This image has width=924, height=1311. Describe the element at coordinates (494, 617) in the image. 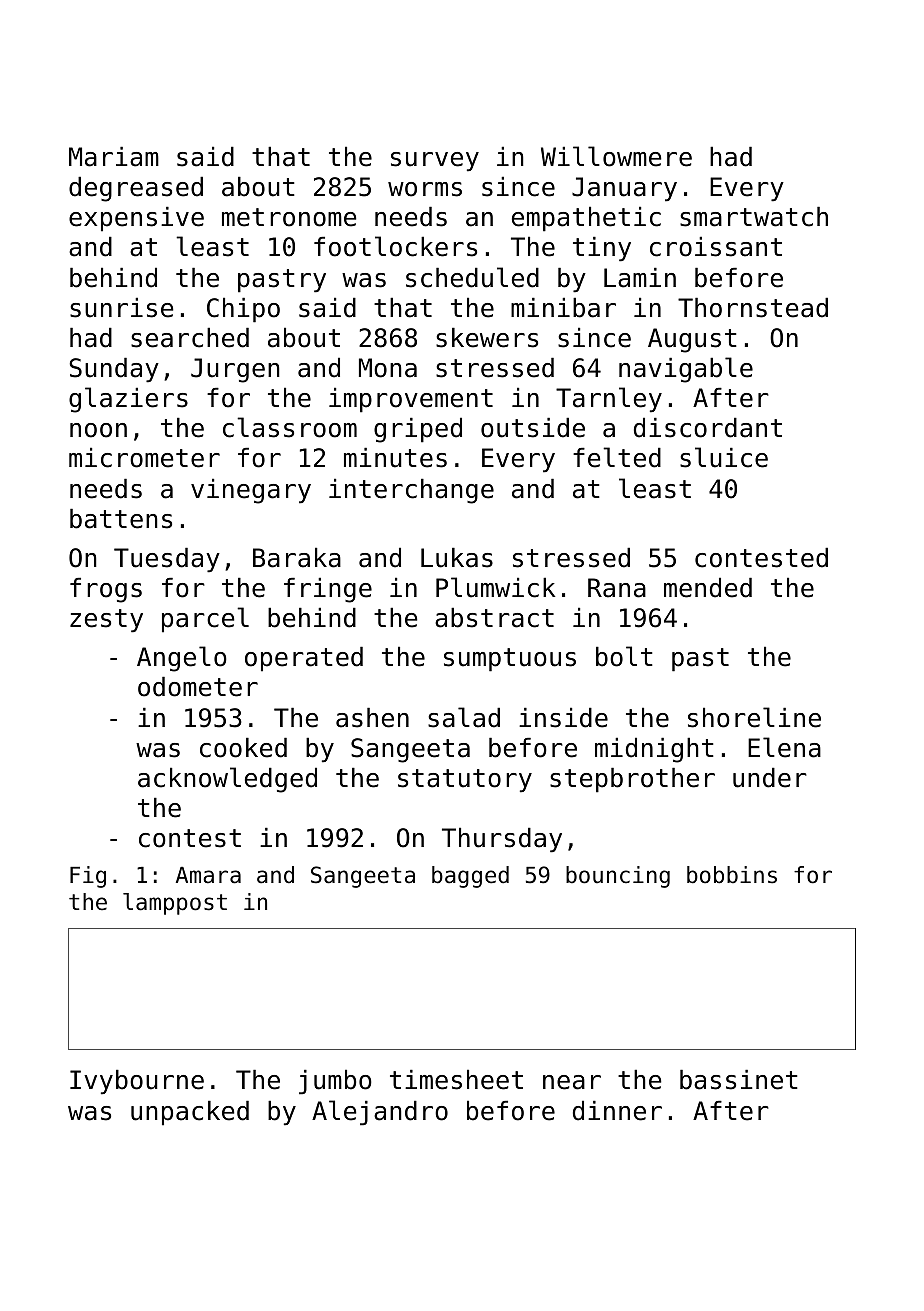

I see `abstract` at that location.
